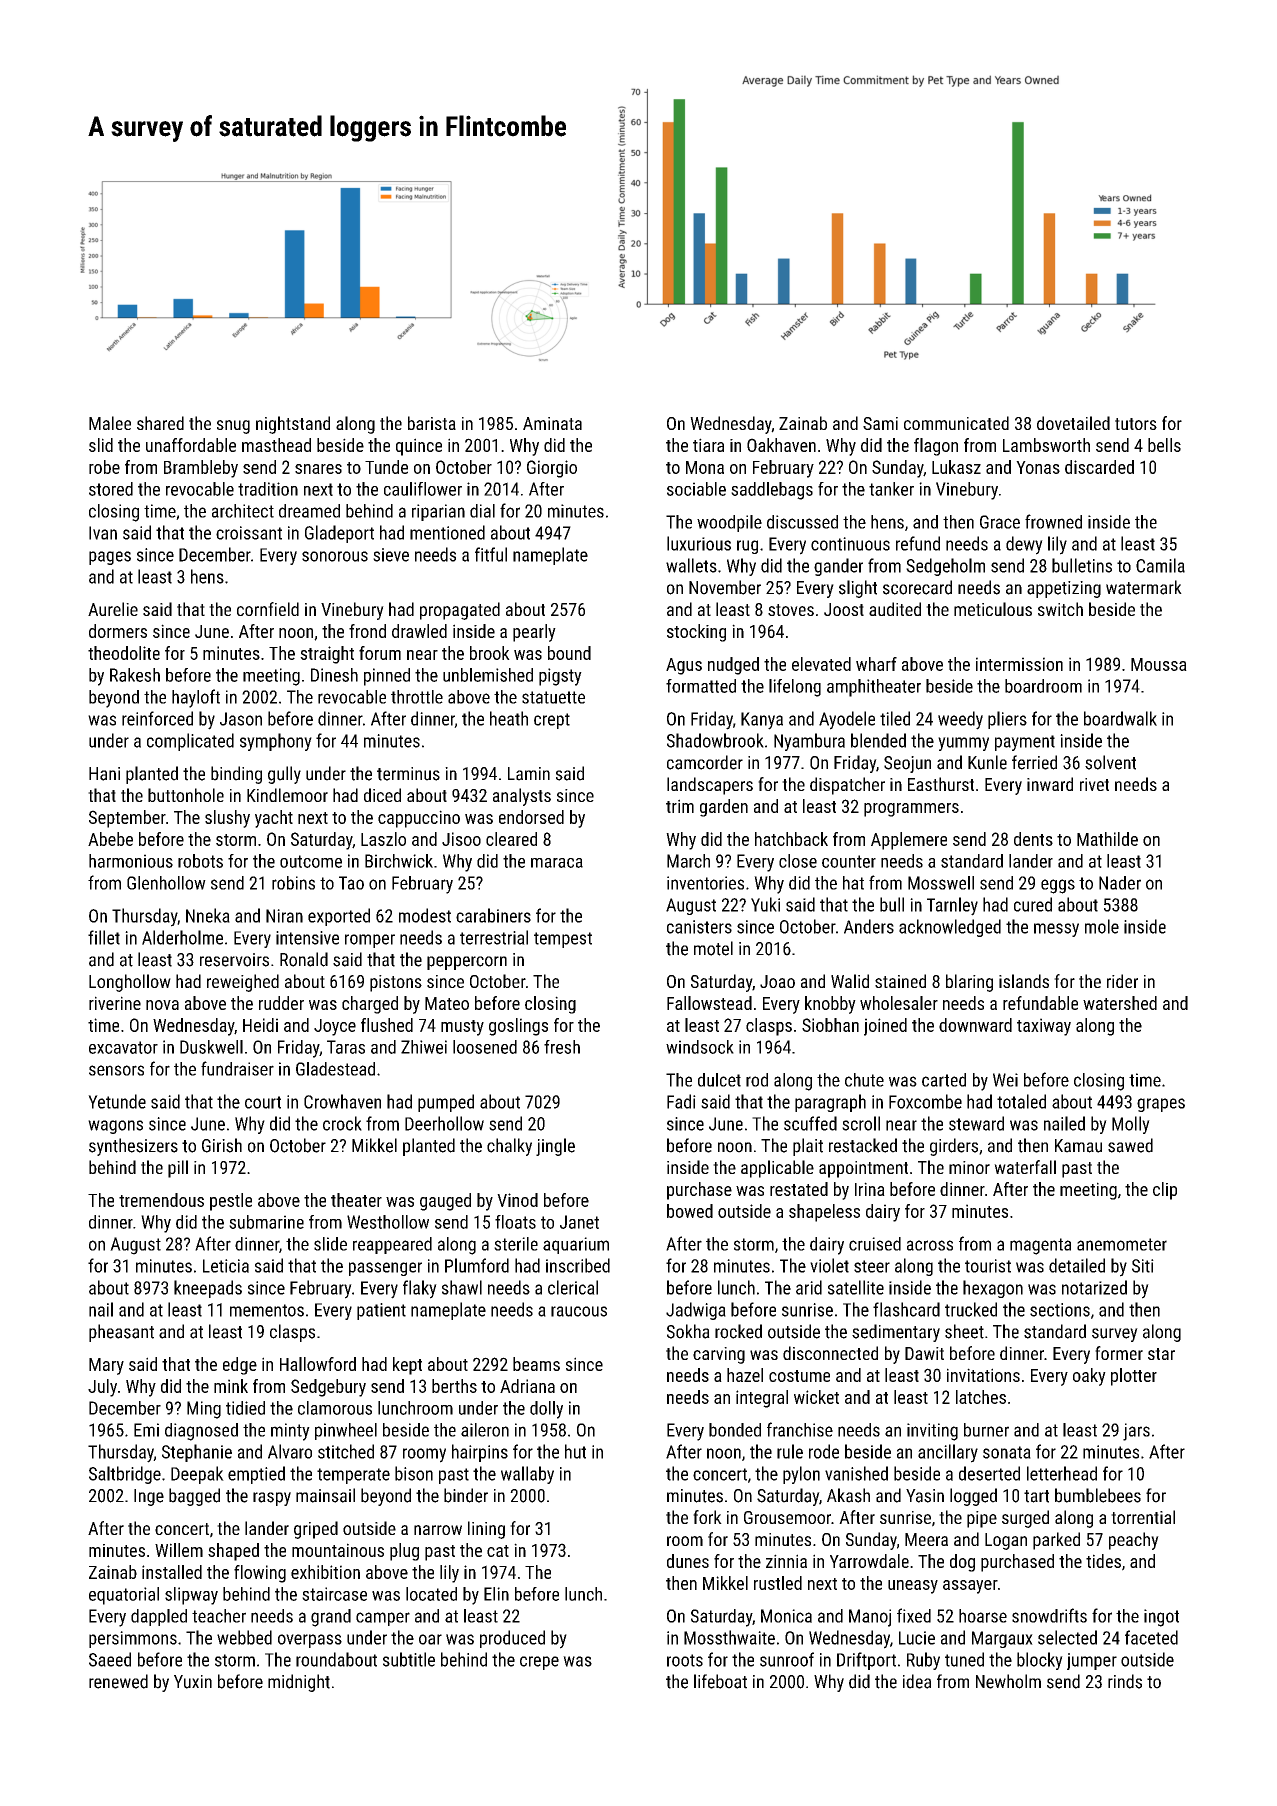  I want to click on nightstand, so click(293, 425).
